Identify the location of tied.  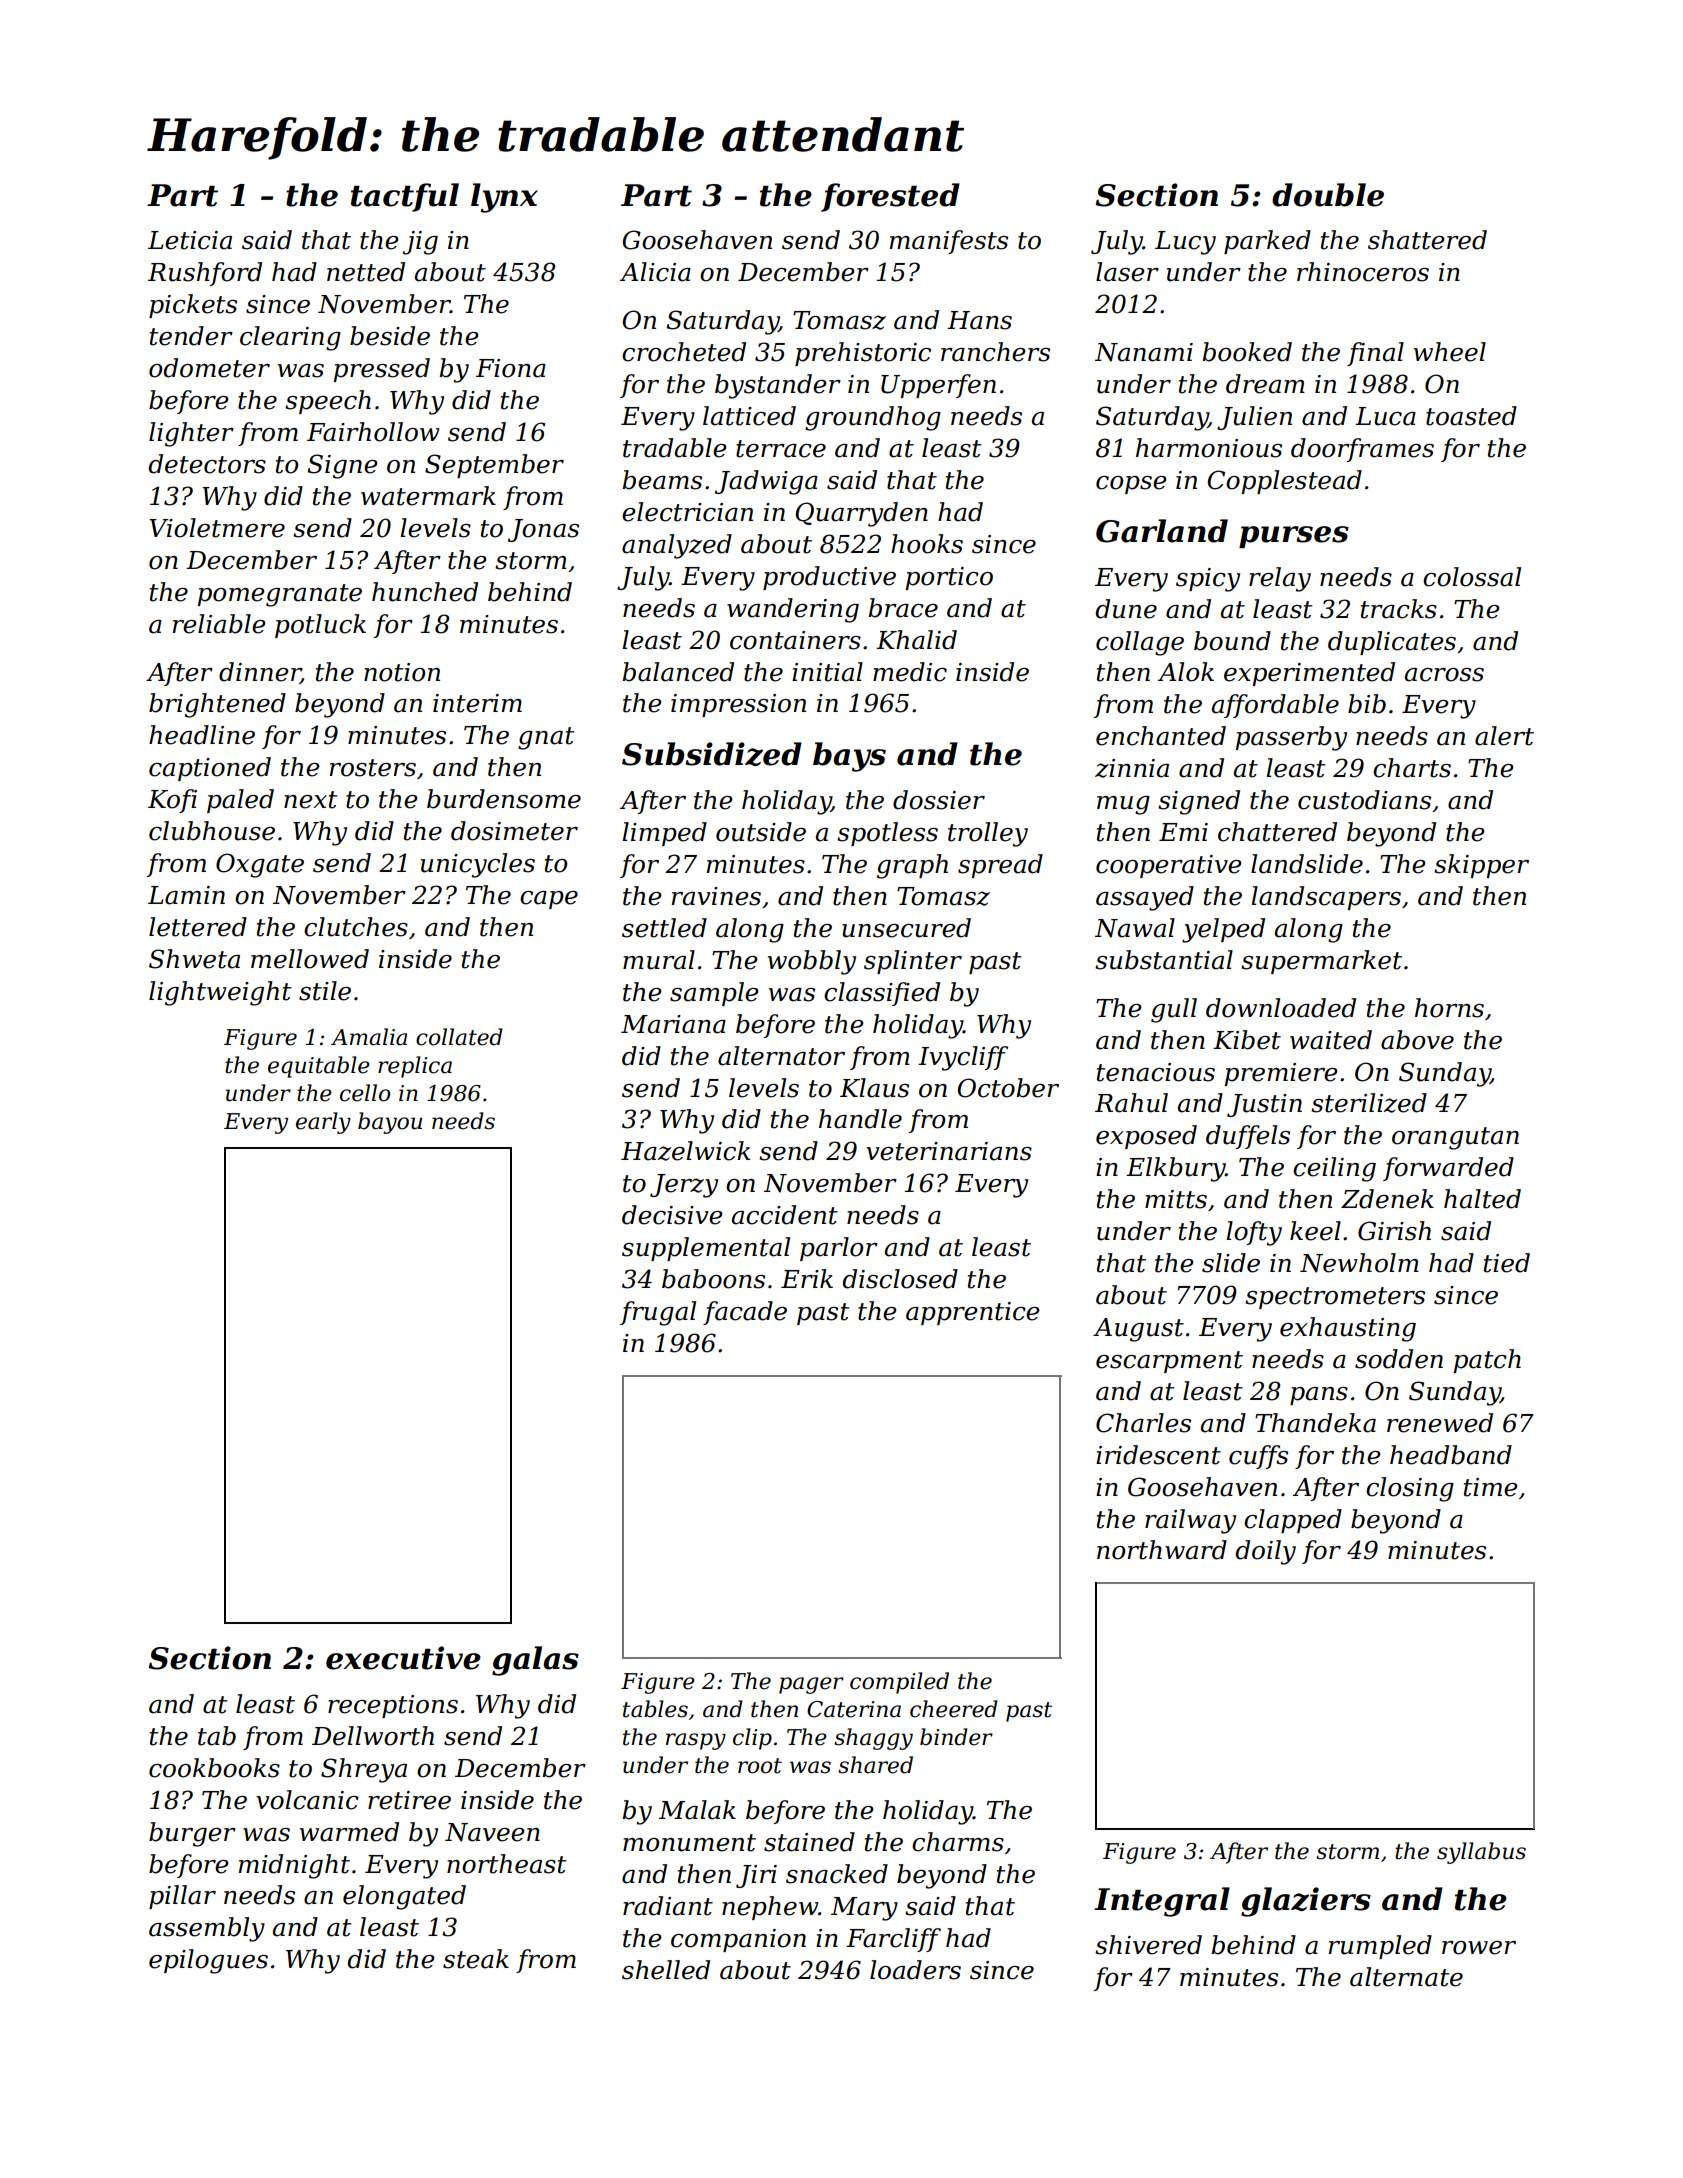
(1507, 1263).
